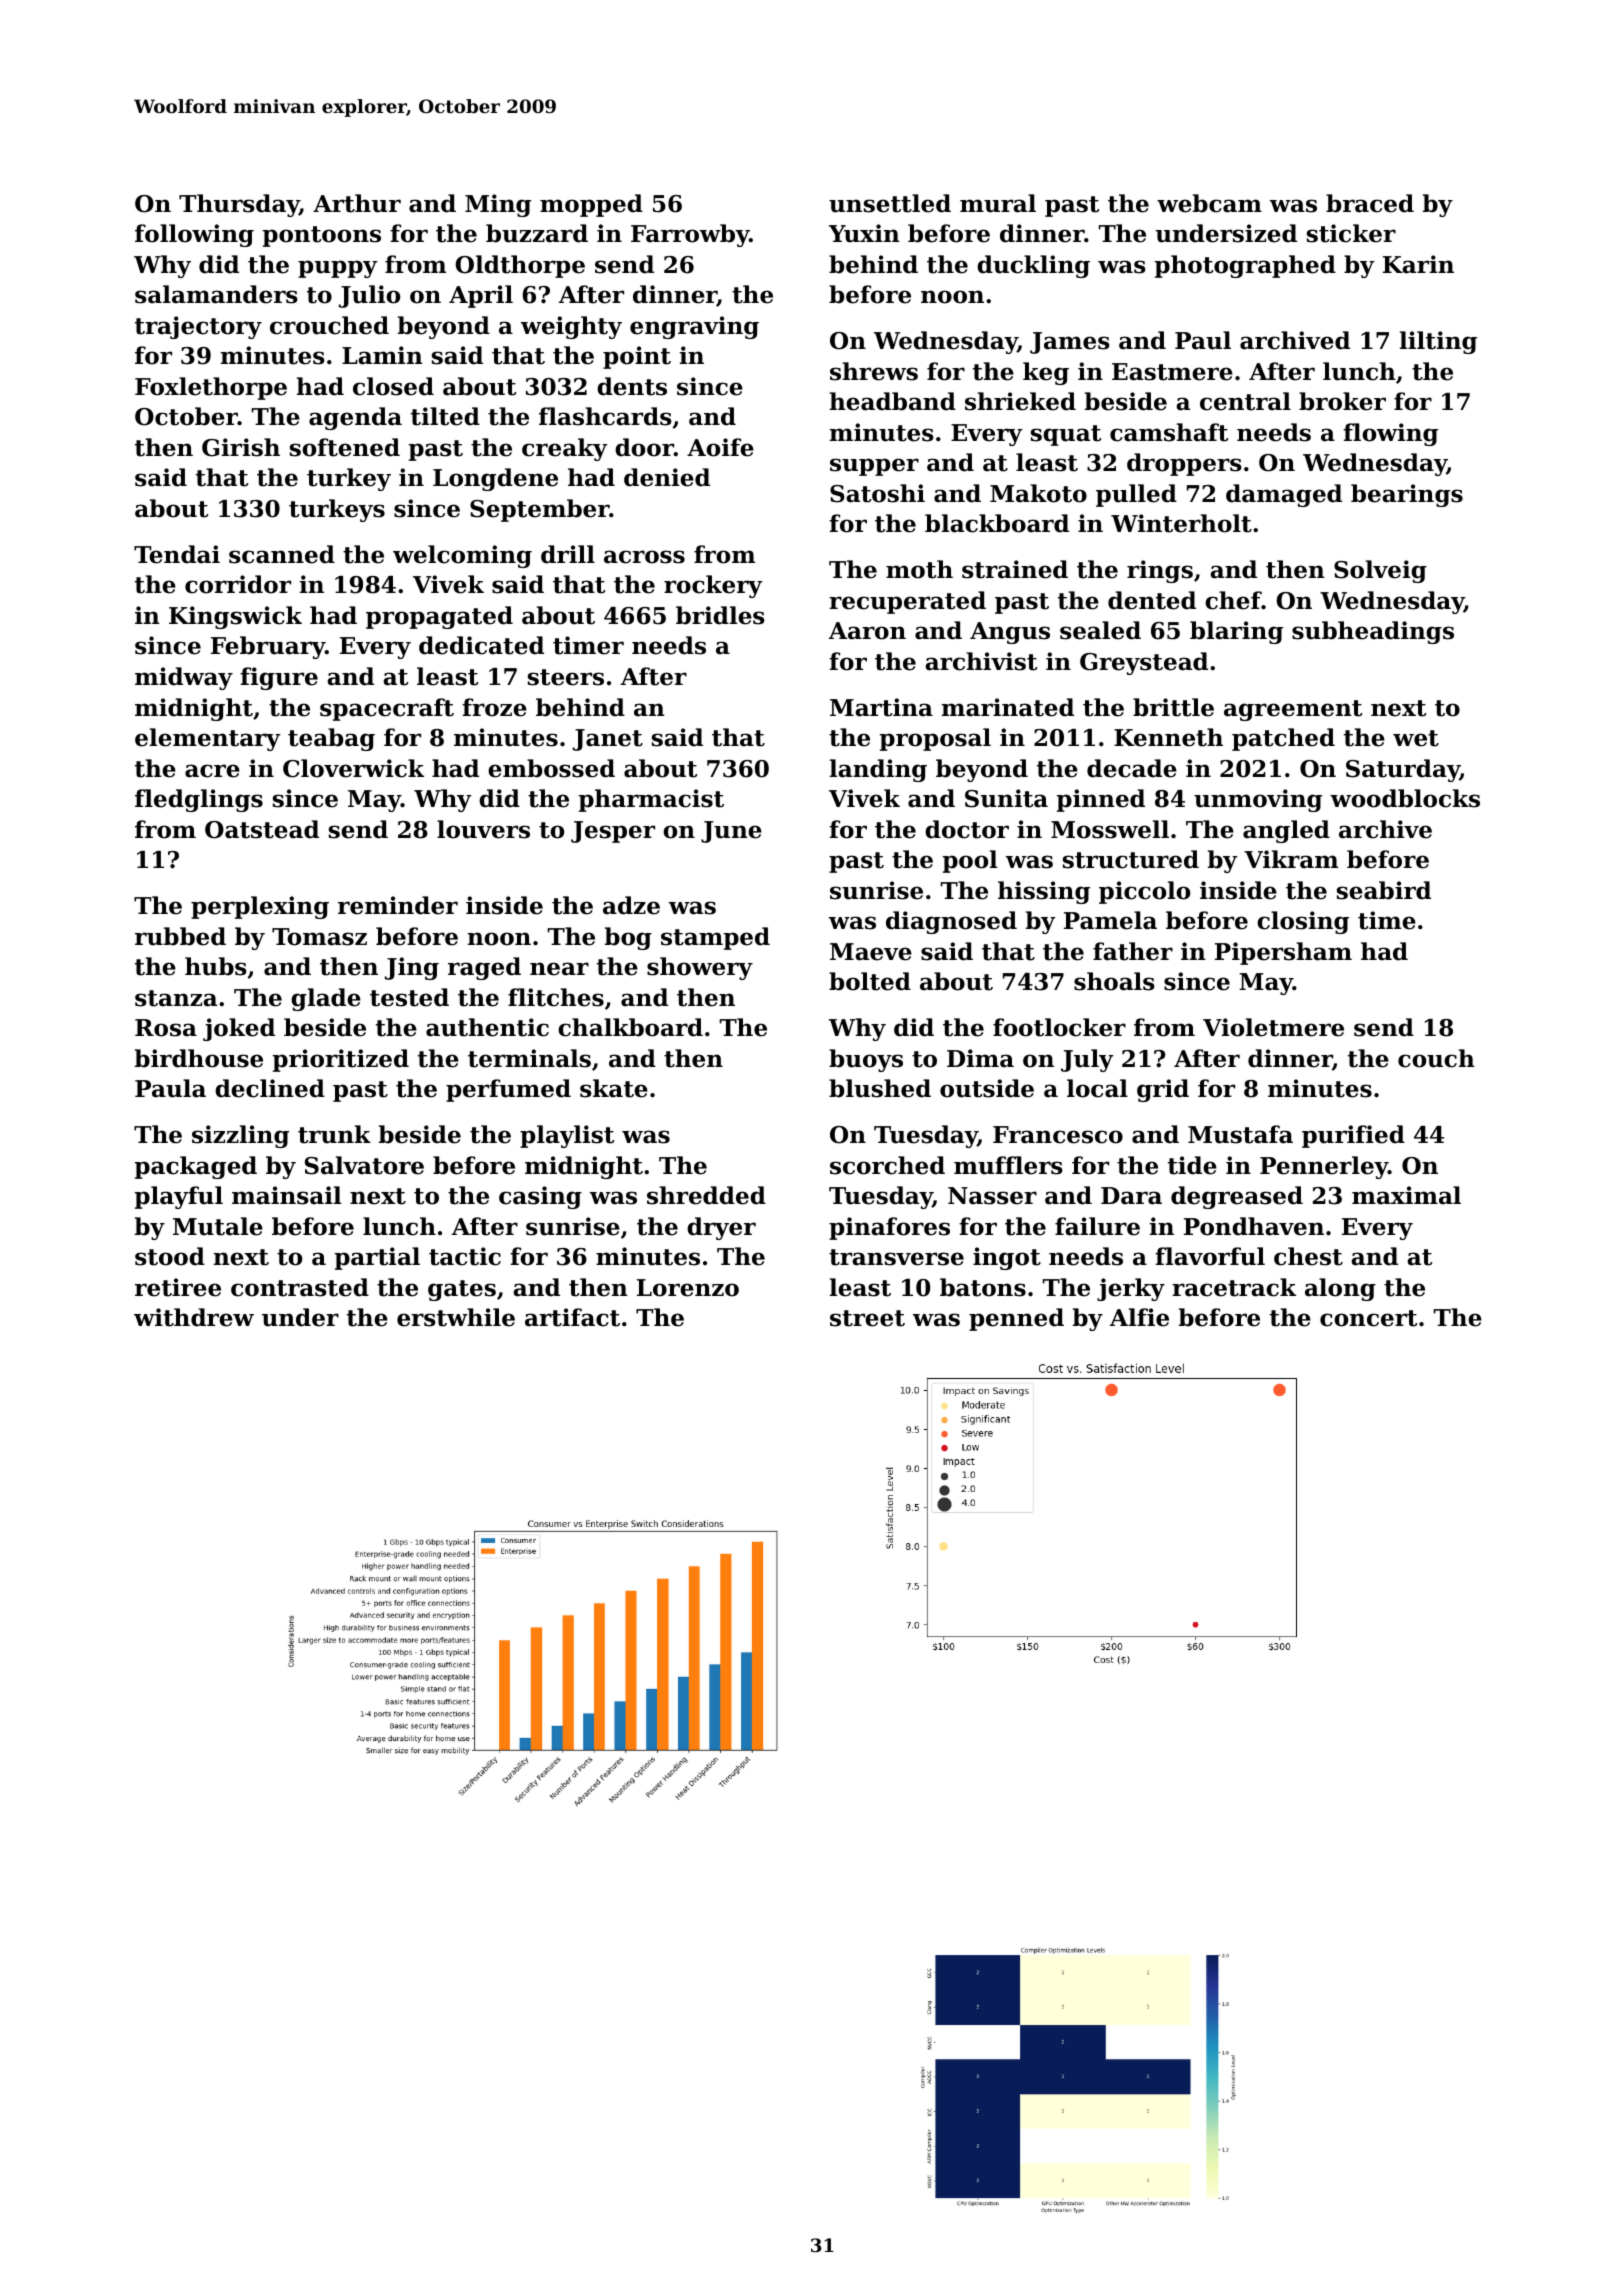 The width and height of the screenshot is (1620, 2292). What do you see at coordinates (644, 447) in the screenshot?
I see `door` at bounding box center [644, 447].
